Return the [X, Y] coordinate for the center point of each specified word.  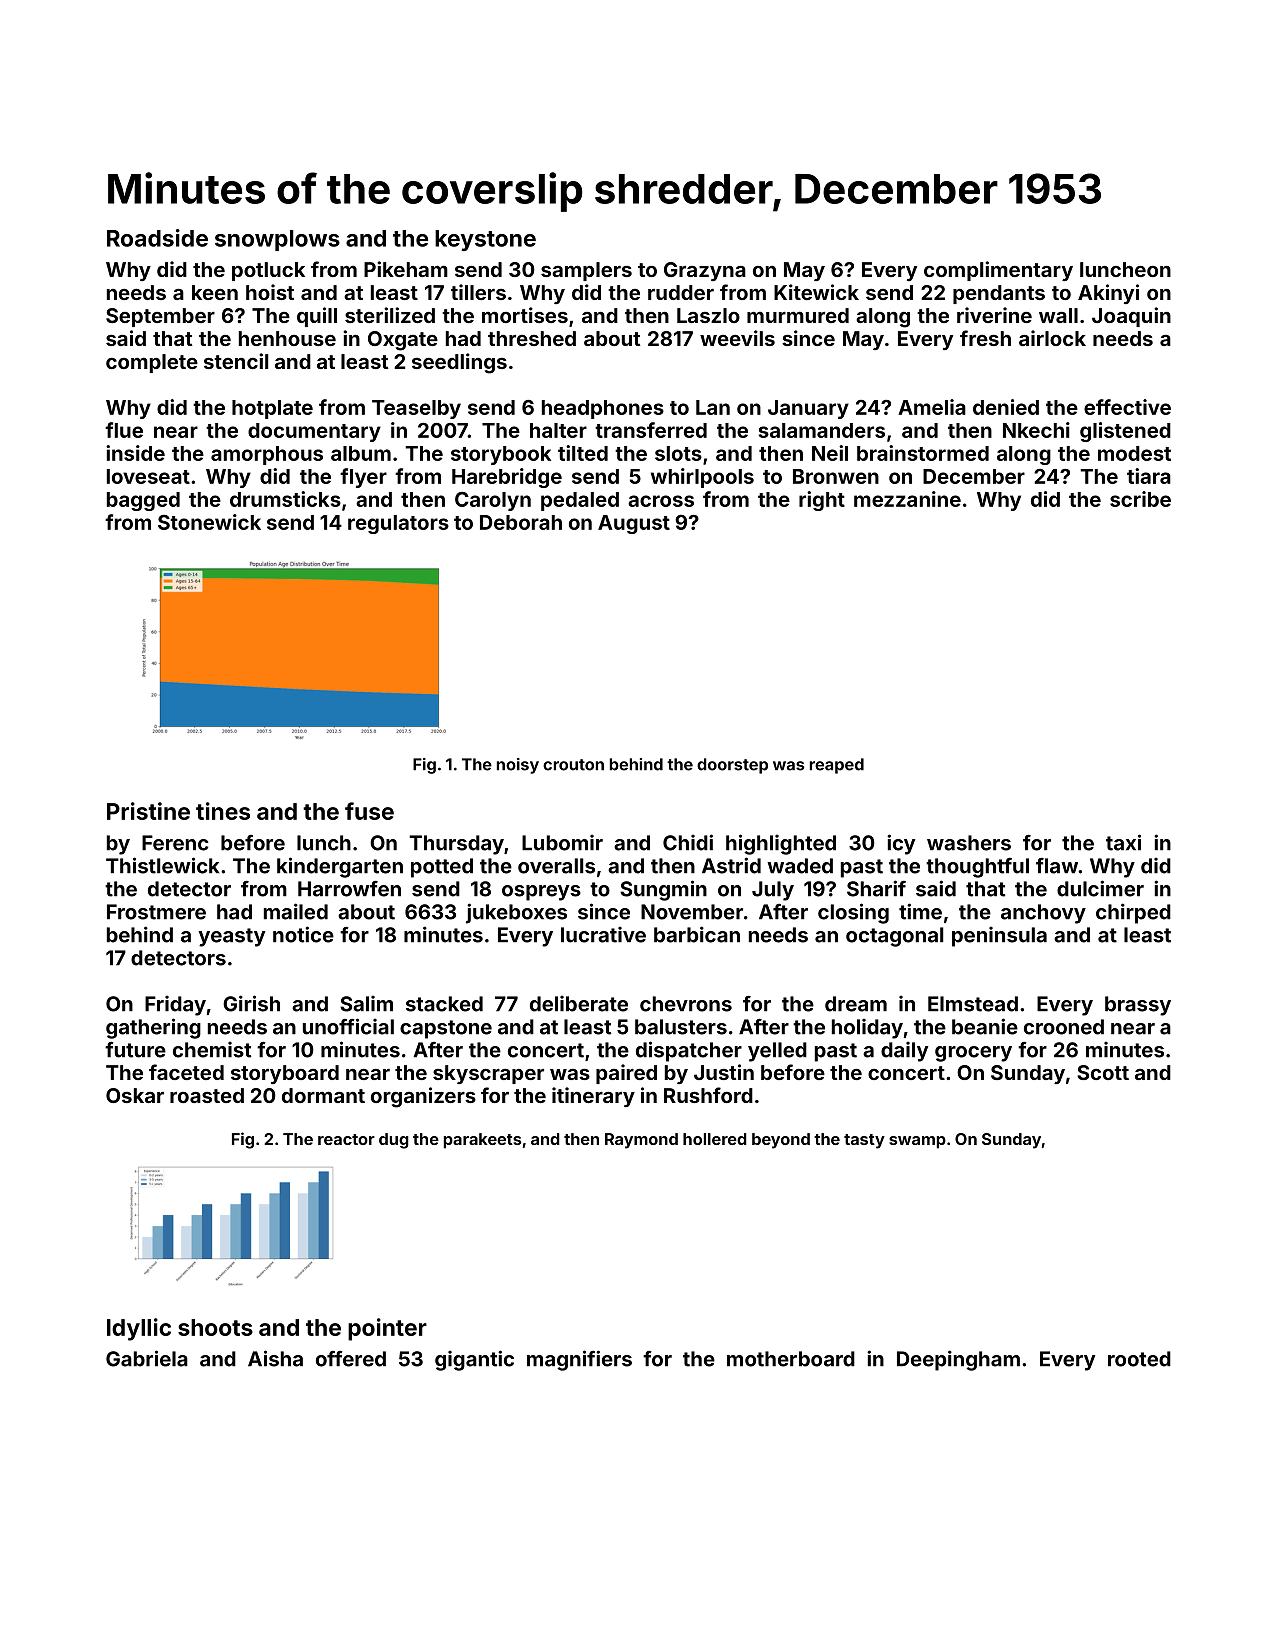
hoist [270, 292]
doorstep [732, 766]
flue [124, 430]
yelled [777, 1052]
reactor [346, 1139]
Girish [251, 1003]
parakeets [482, 1141]
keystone [485, 240]
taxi [1123, 842]
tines [223, 811]
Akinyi [1108, 294]
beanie [985, 1026]
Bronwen [836, 476]
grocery [973, 1054]
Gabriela [147, 1358]
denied [1006, 407]
